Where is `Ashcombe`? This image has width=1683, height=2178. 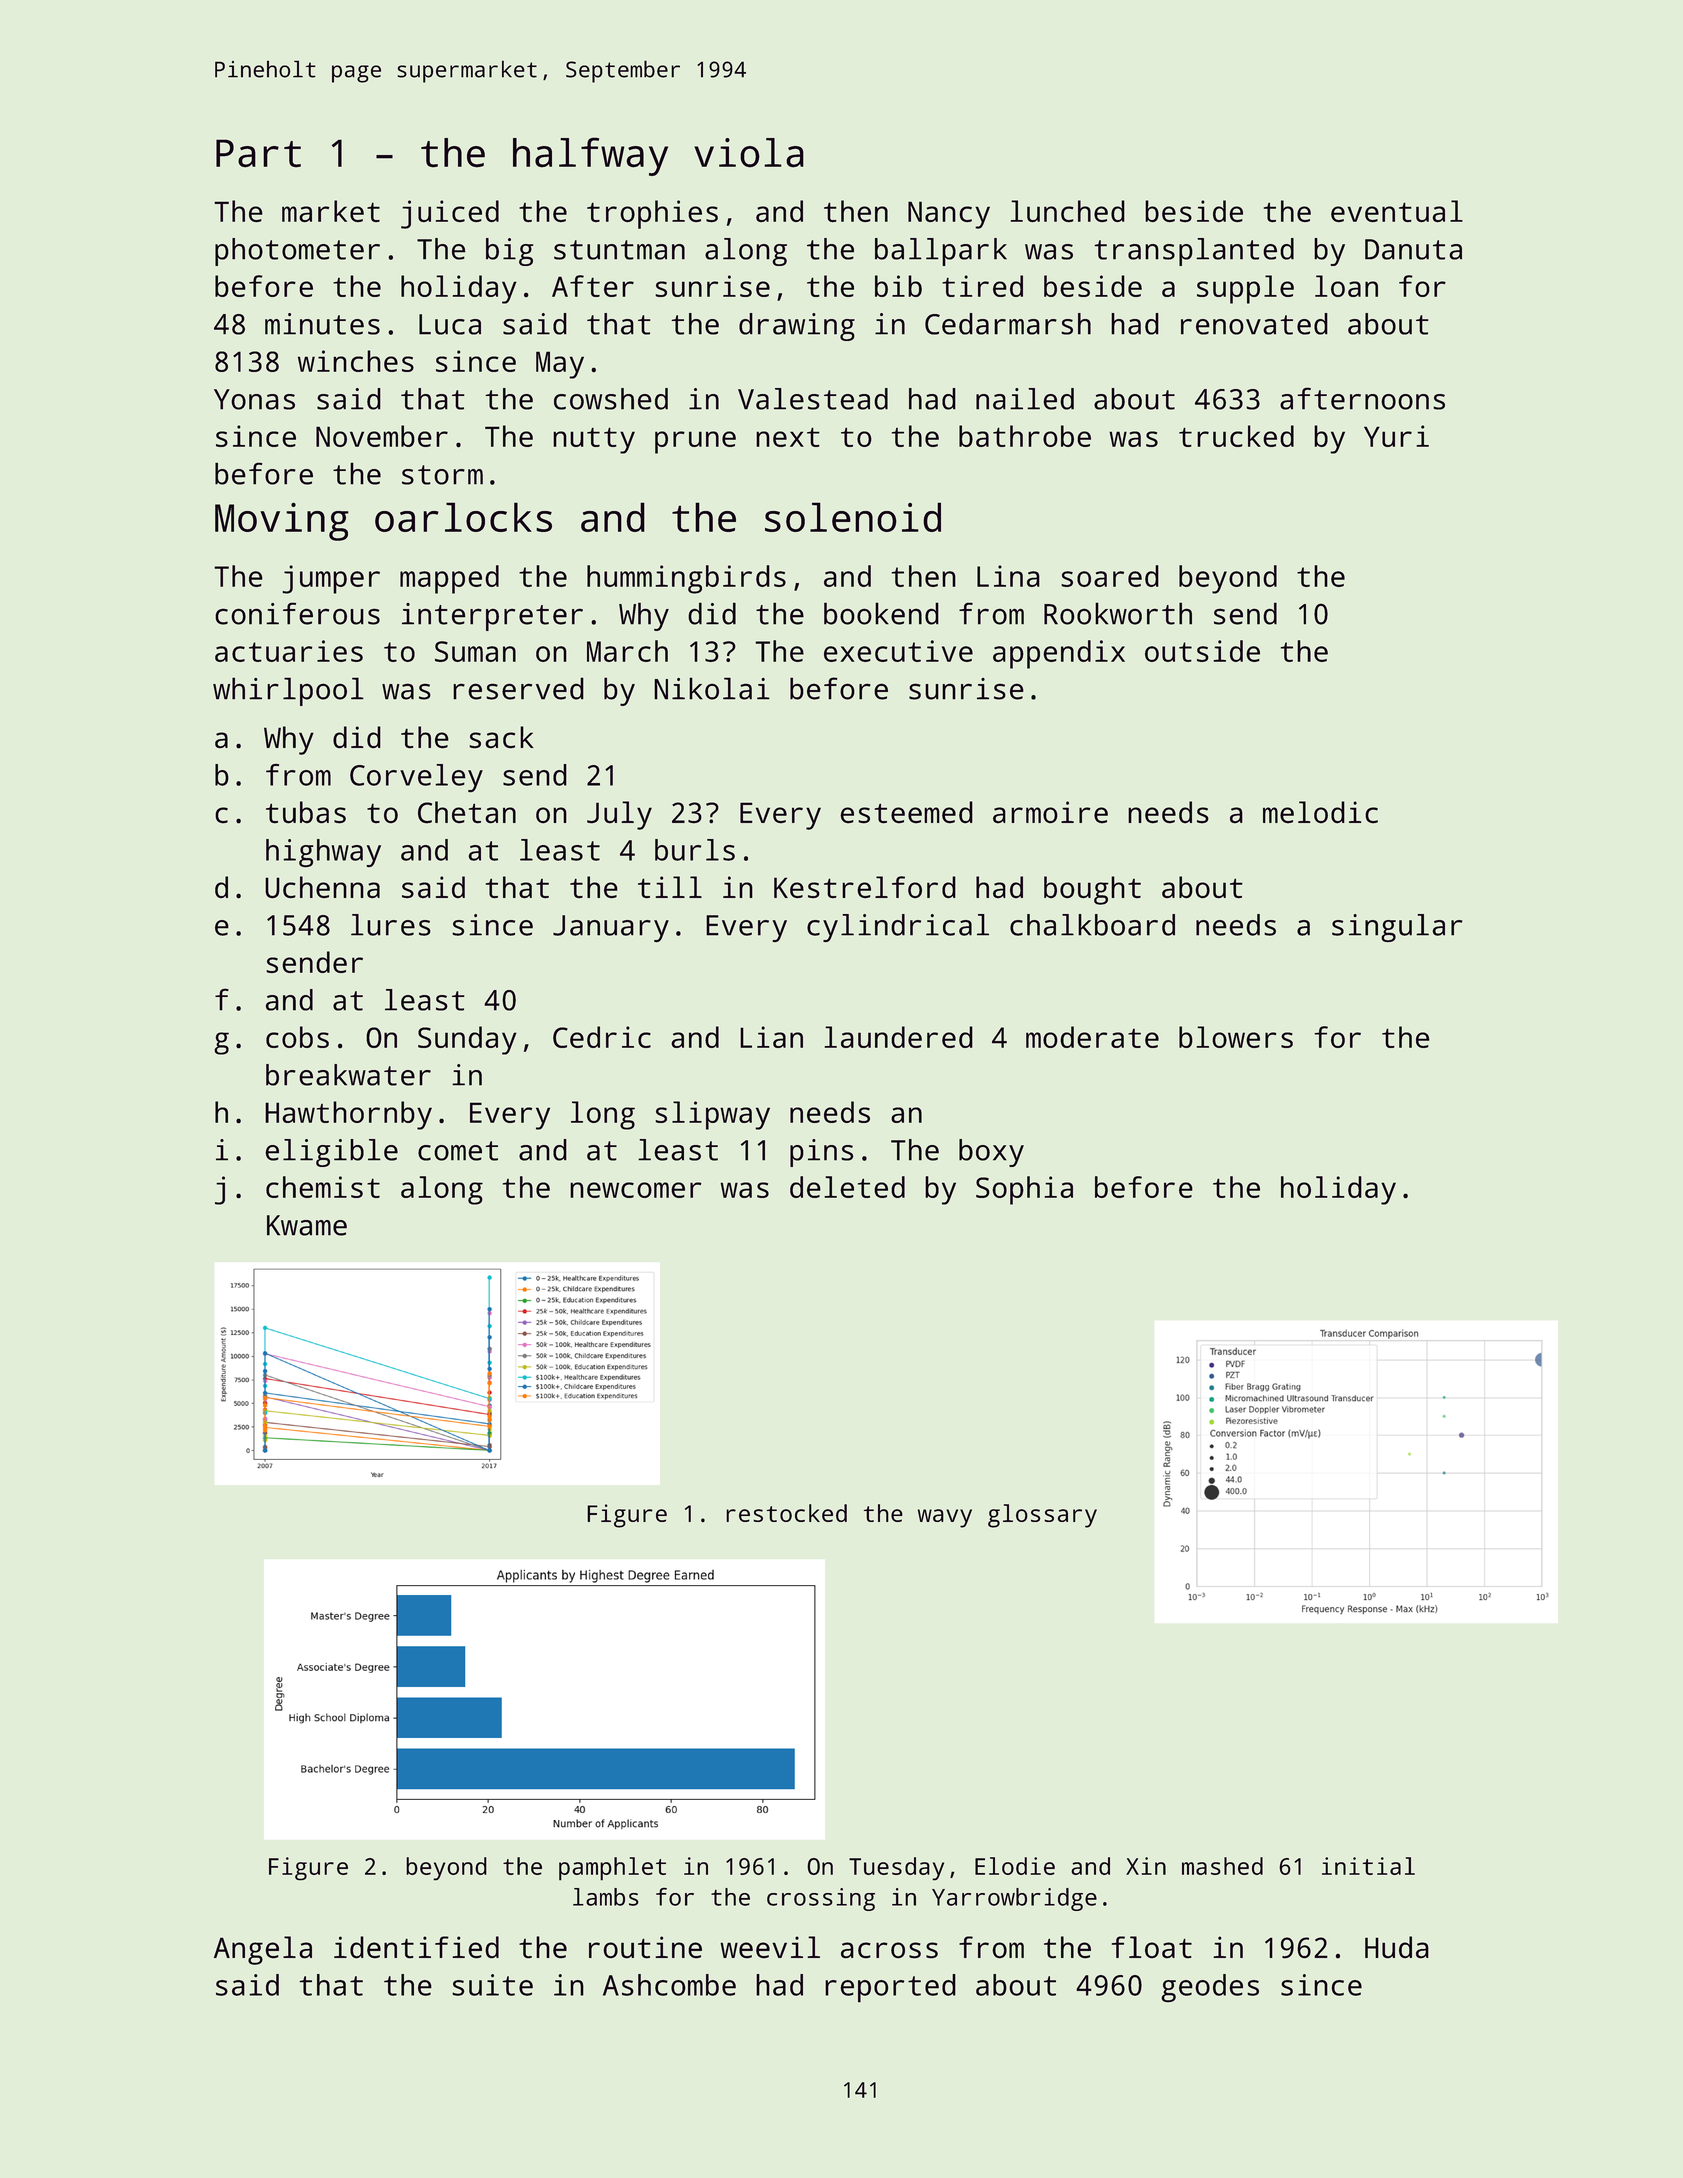 Ashcombe is located at coordinates (669, 1985).
